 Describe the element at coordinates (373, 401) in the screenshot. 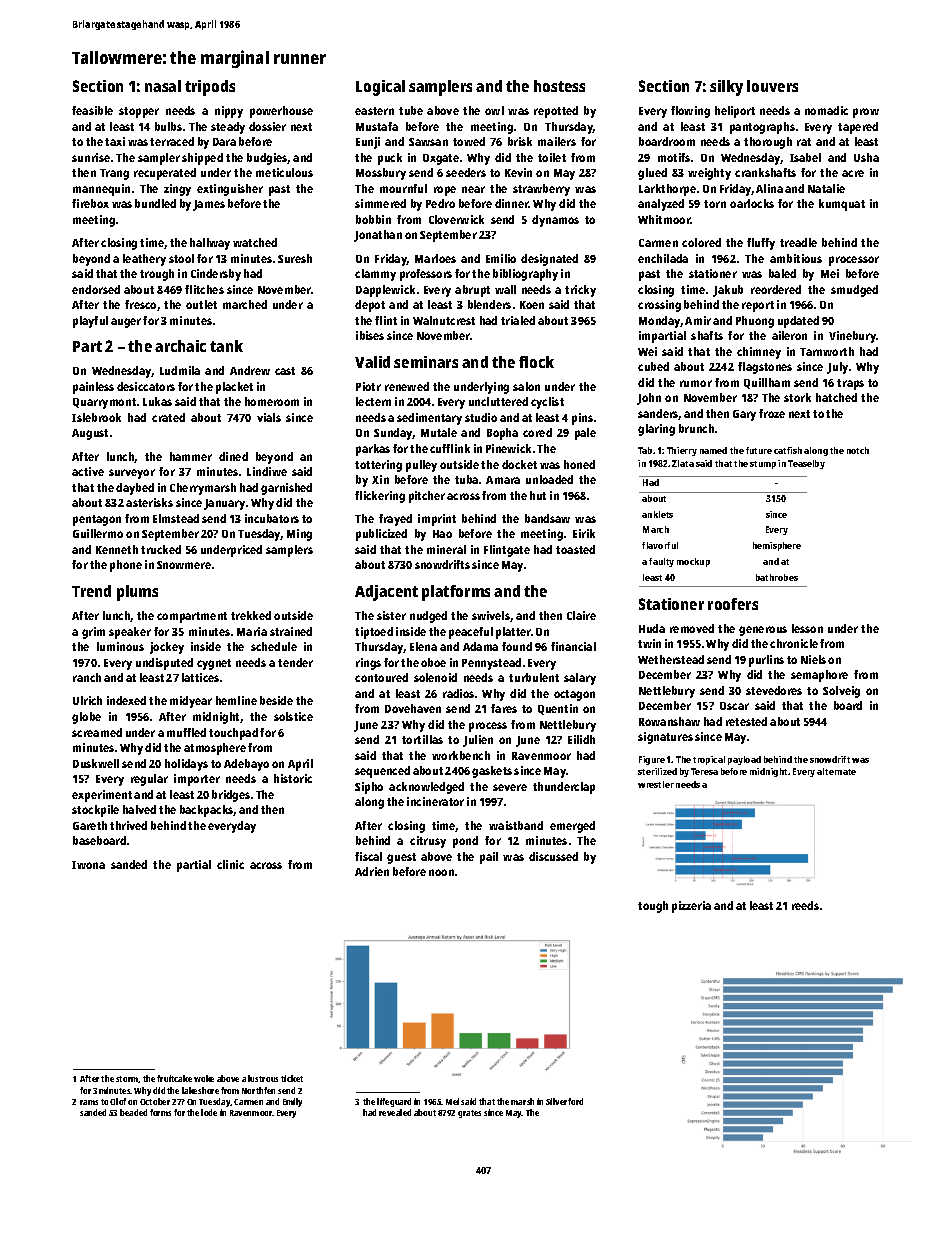

I see `lectern` at that location.
